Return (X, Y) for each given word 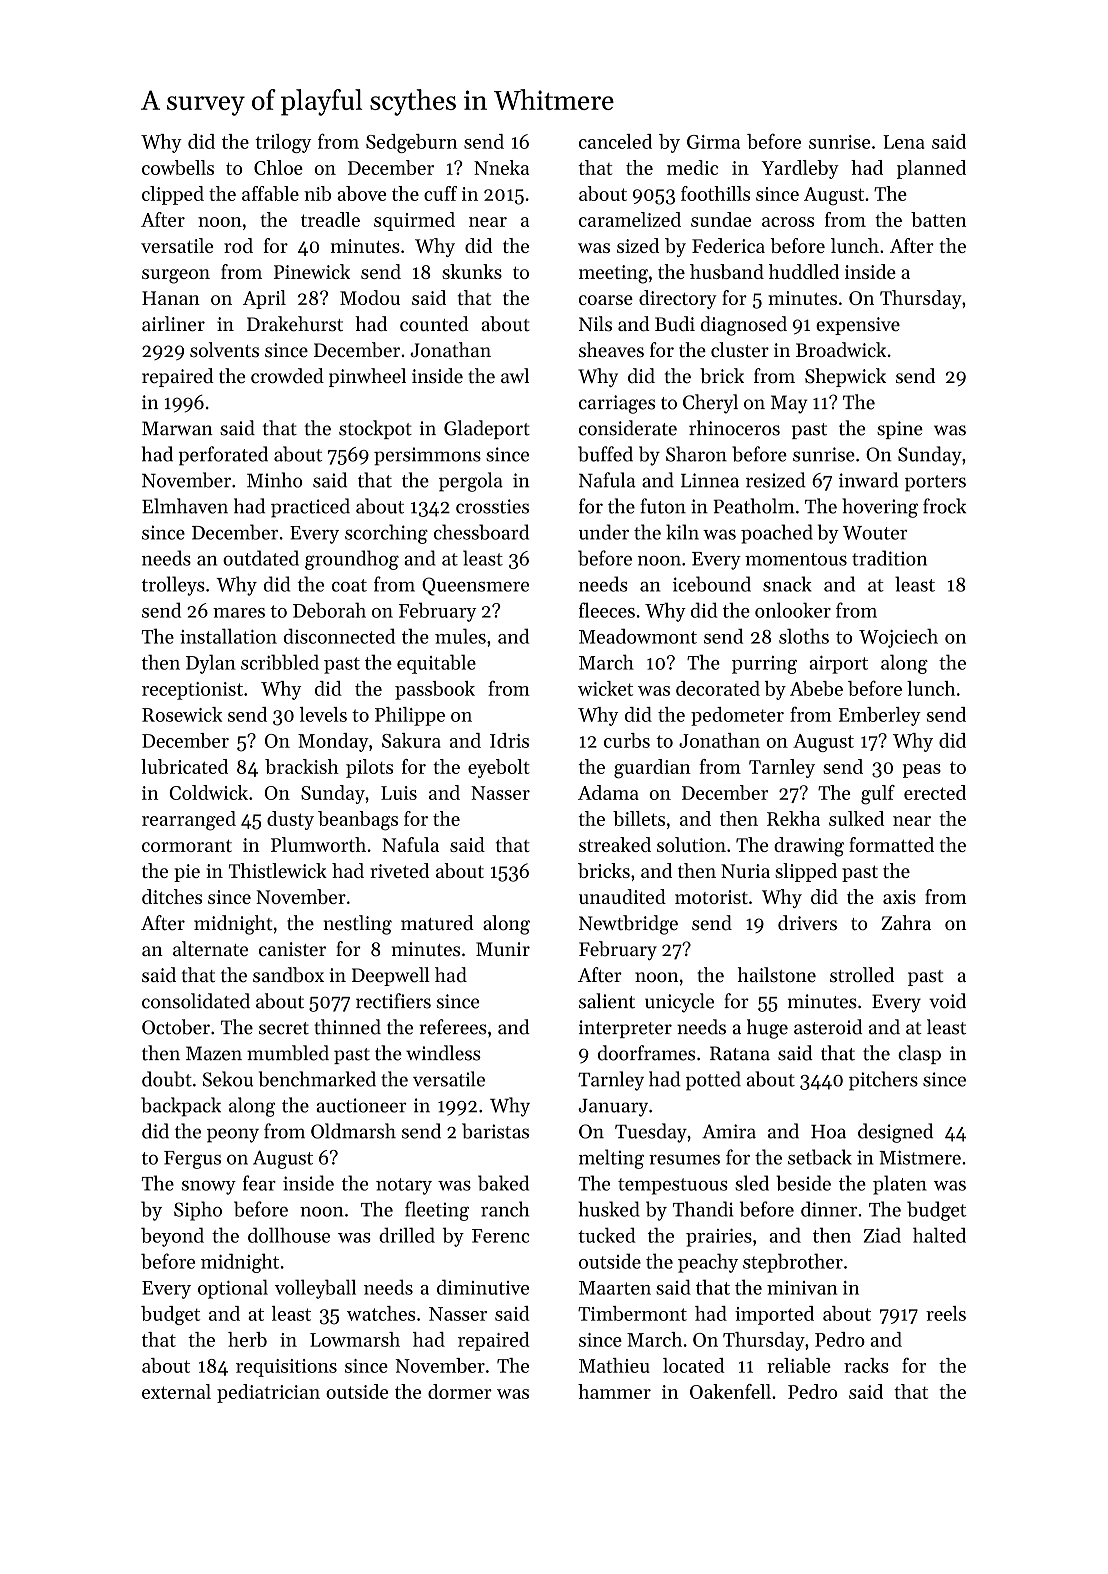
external (176, 1391)
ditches (172, 896)
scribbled (280, 662)
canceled (615, 141)
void (947, 1001)
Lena (904, 142)
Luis (399, 793)
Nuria (745, 871)
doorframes (646, 1053)
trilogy (283, 143)
